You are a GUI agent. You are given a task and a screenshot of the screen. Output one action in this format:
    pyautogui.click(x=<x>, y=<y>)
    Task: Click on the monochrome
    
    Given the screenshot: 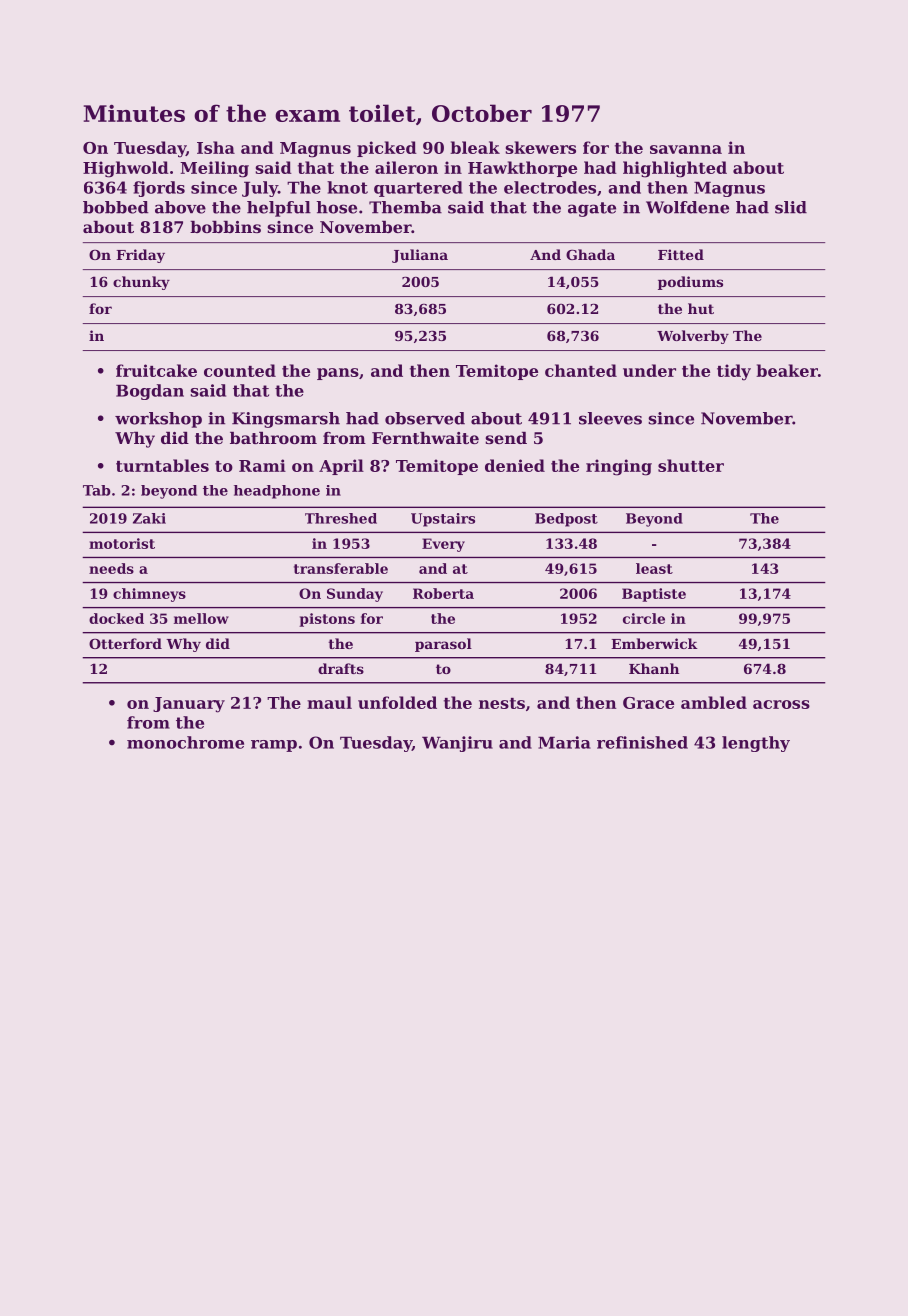 What is the action you would take?
    pyautogui.click(x=185, y=742)
